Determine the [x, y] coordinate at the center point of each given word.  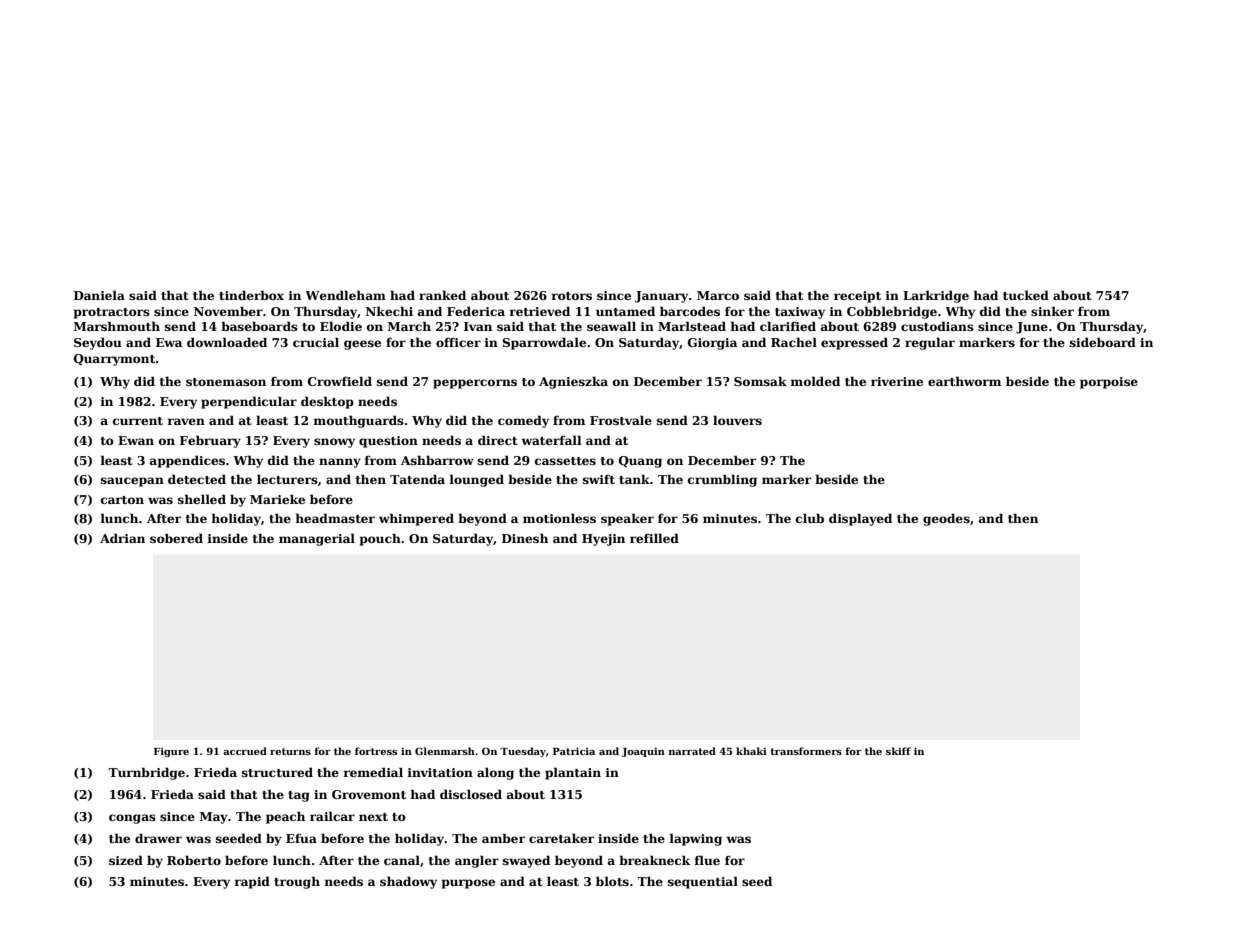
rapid [252, 882]
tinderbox [251, 295]
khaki [751, 751]
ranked [442, 295]
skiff [898, 751]
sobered [176, 538]
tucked [1026, 295]
